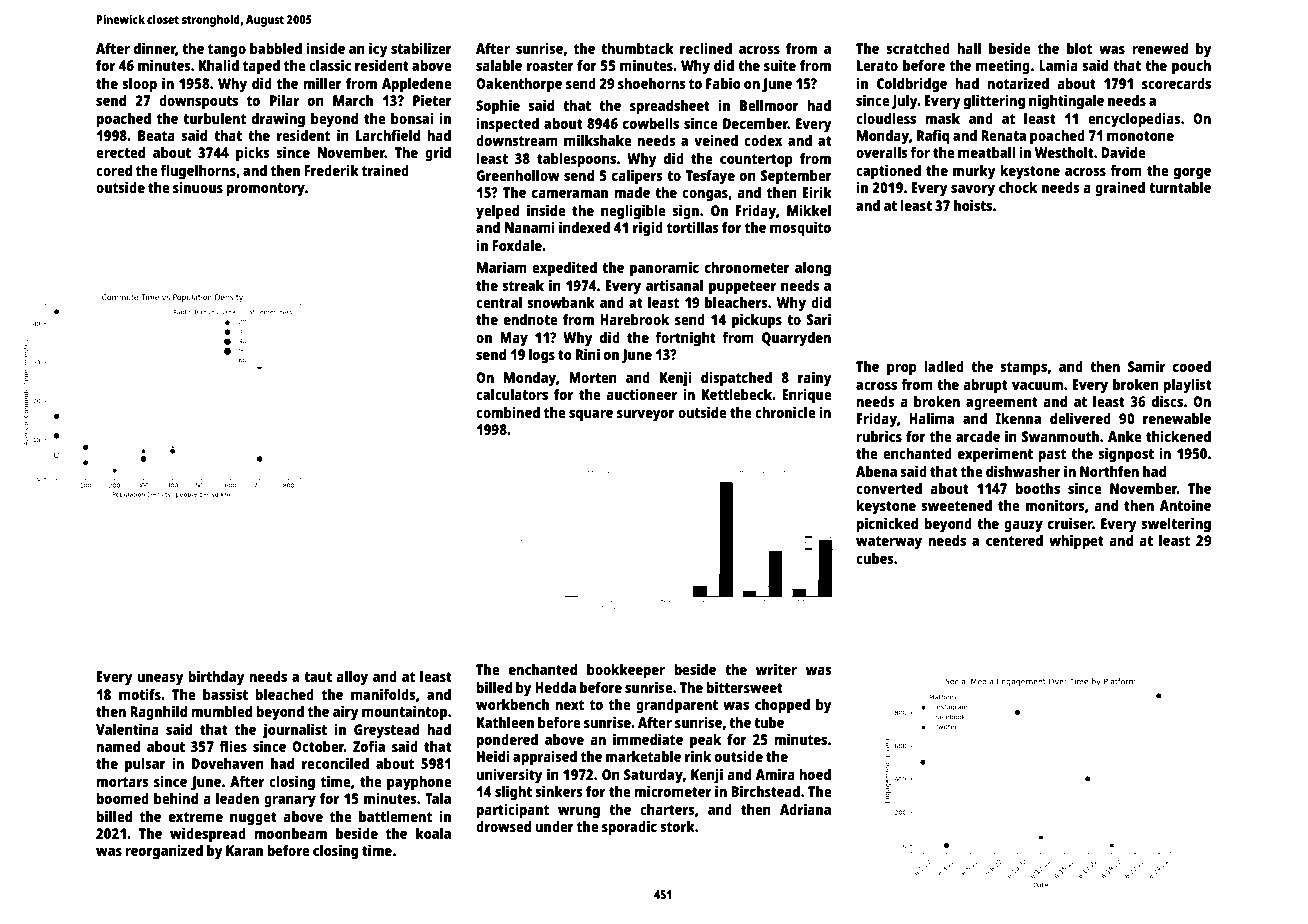 This screenshot has height=924, width=1308. What do you see at coordinates (744, 687) in the screenshot?
I see `bittersweet` at bounding box center [744, 687].
